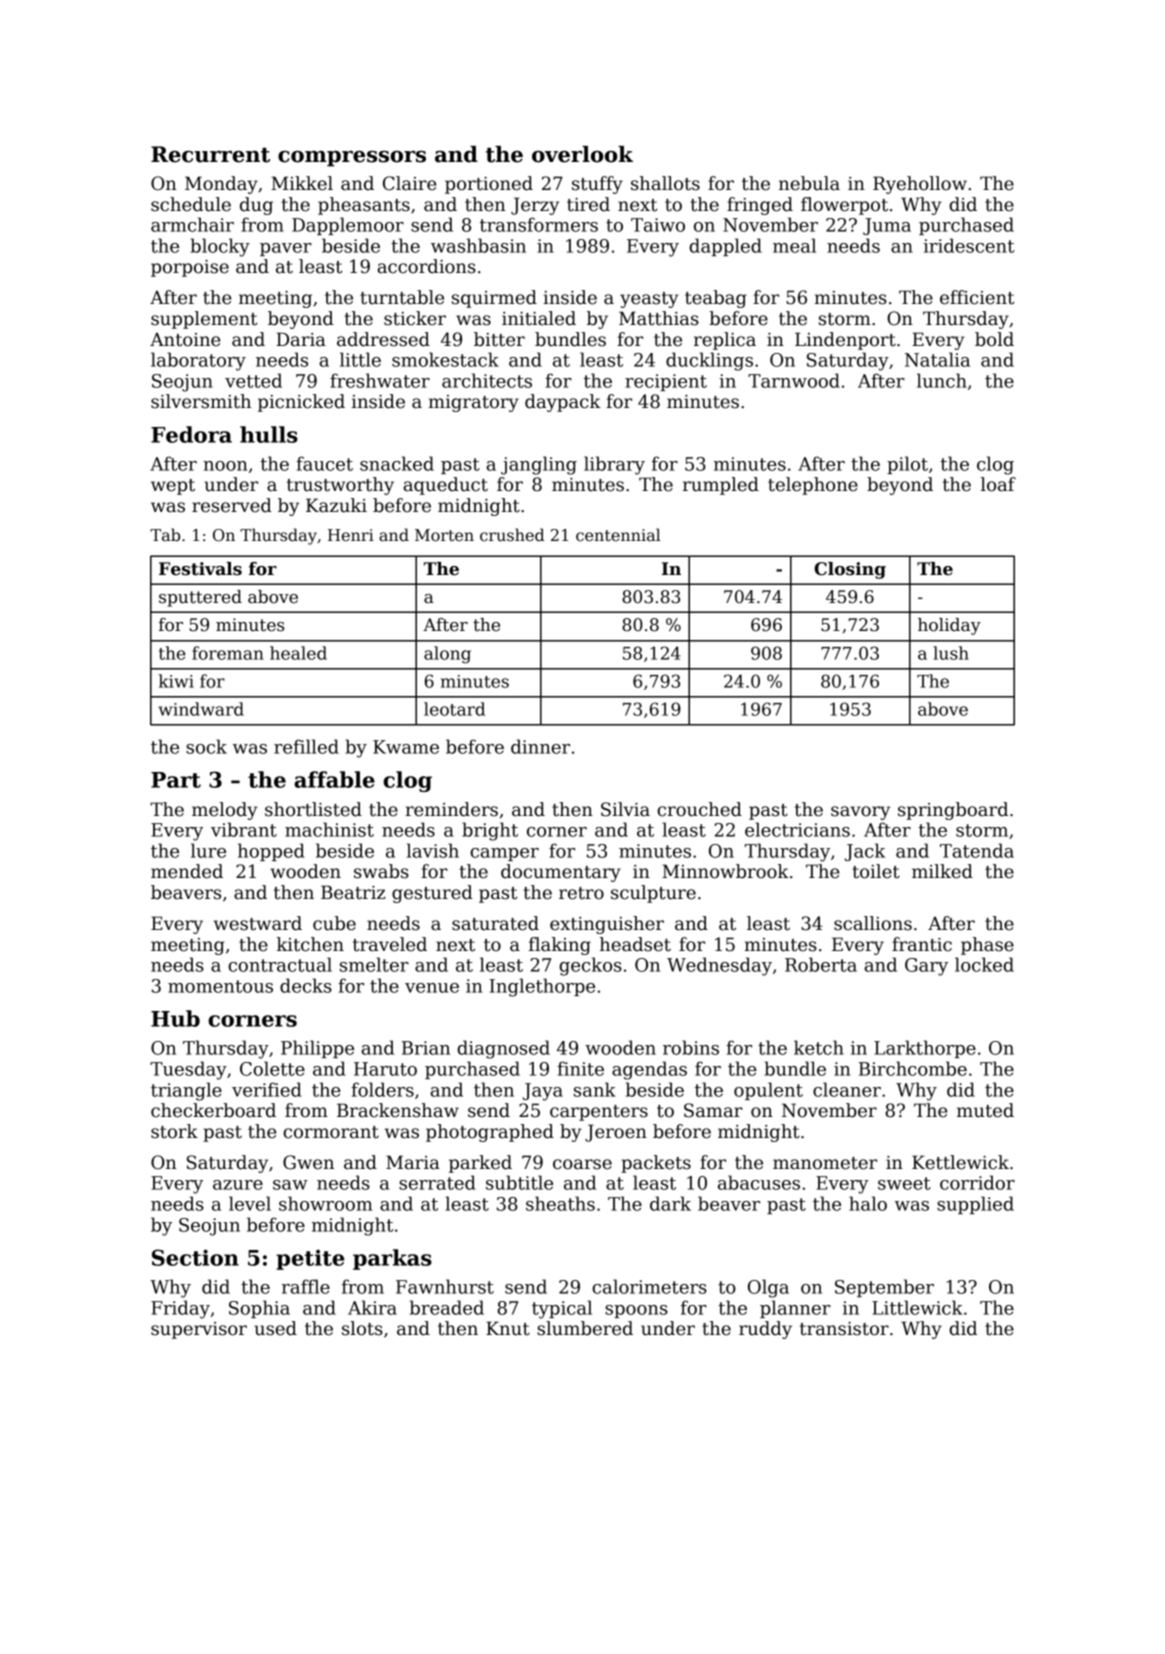  I want to click on nebula, so click(809, 183).
